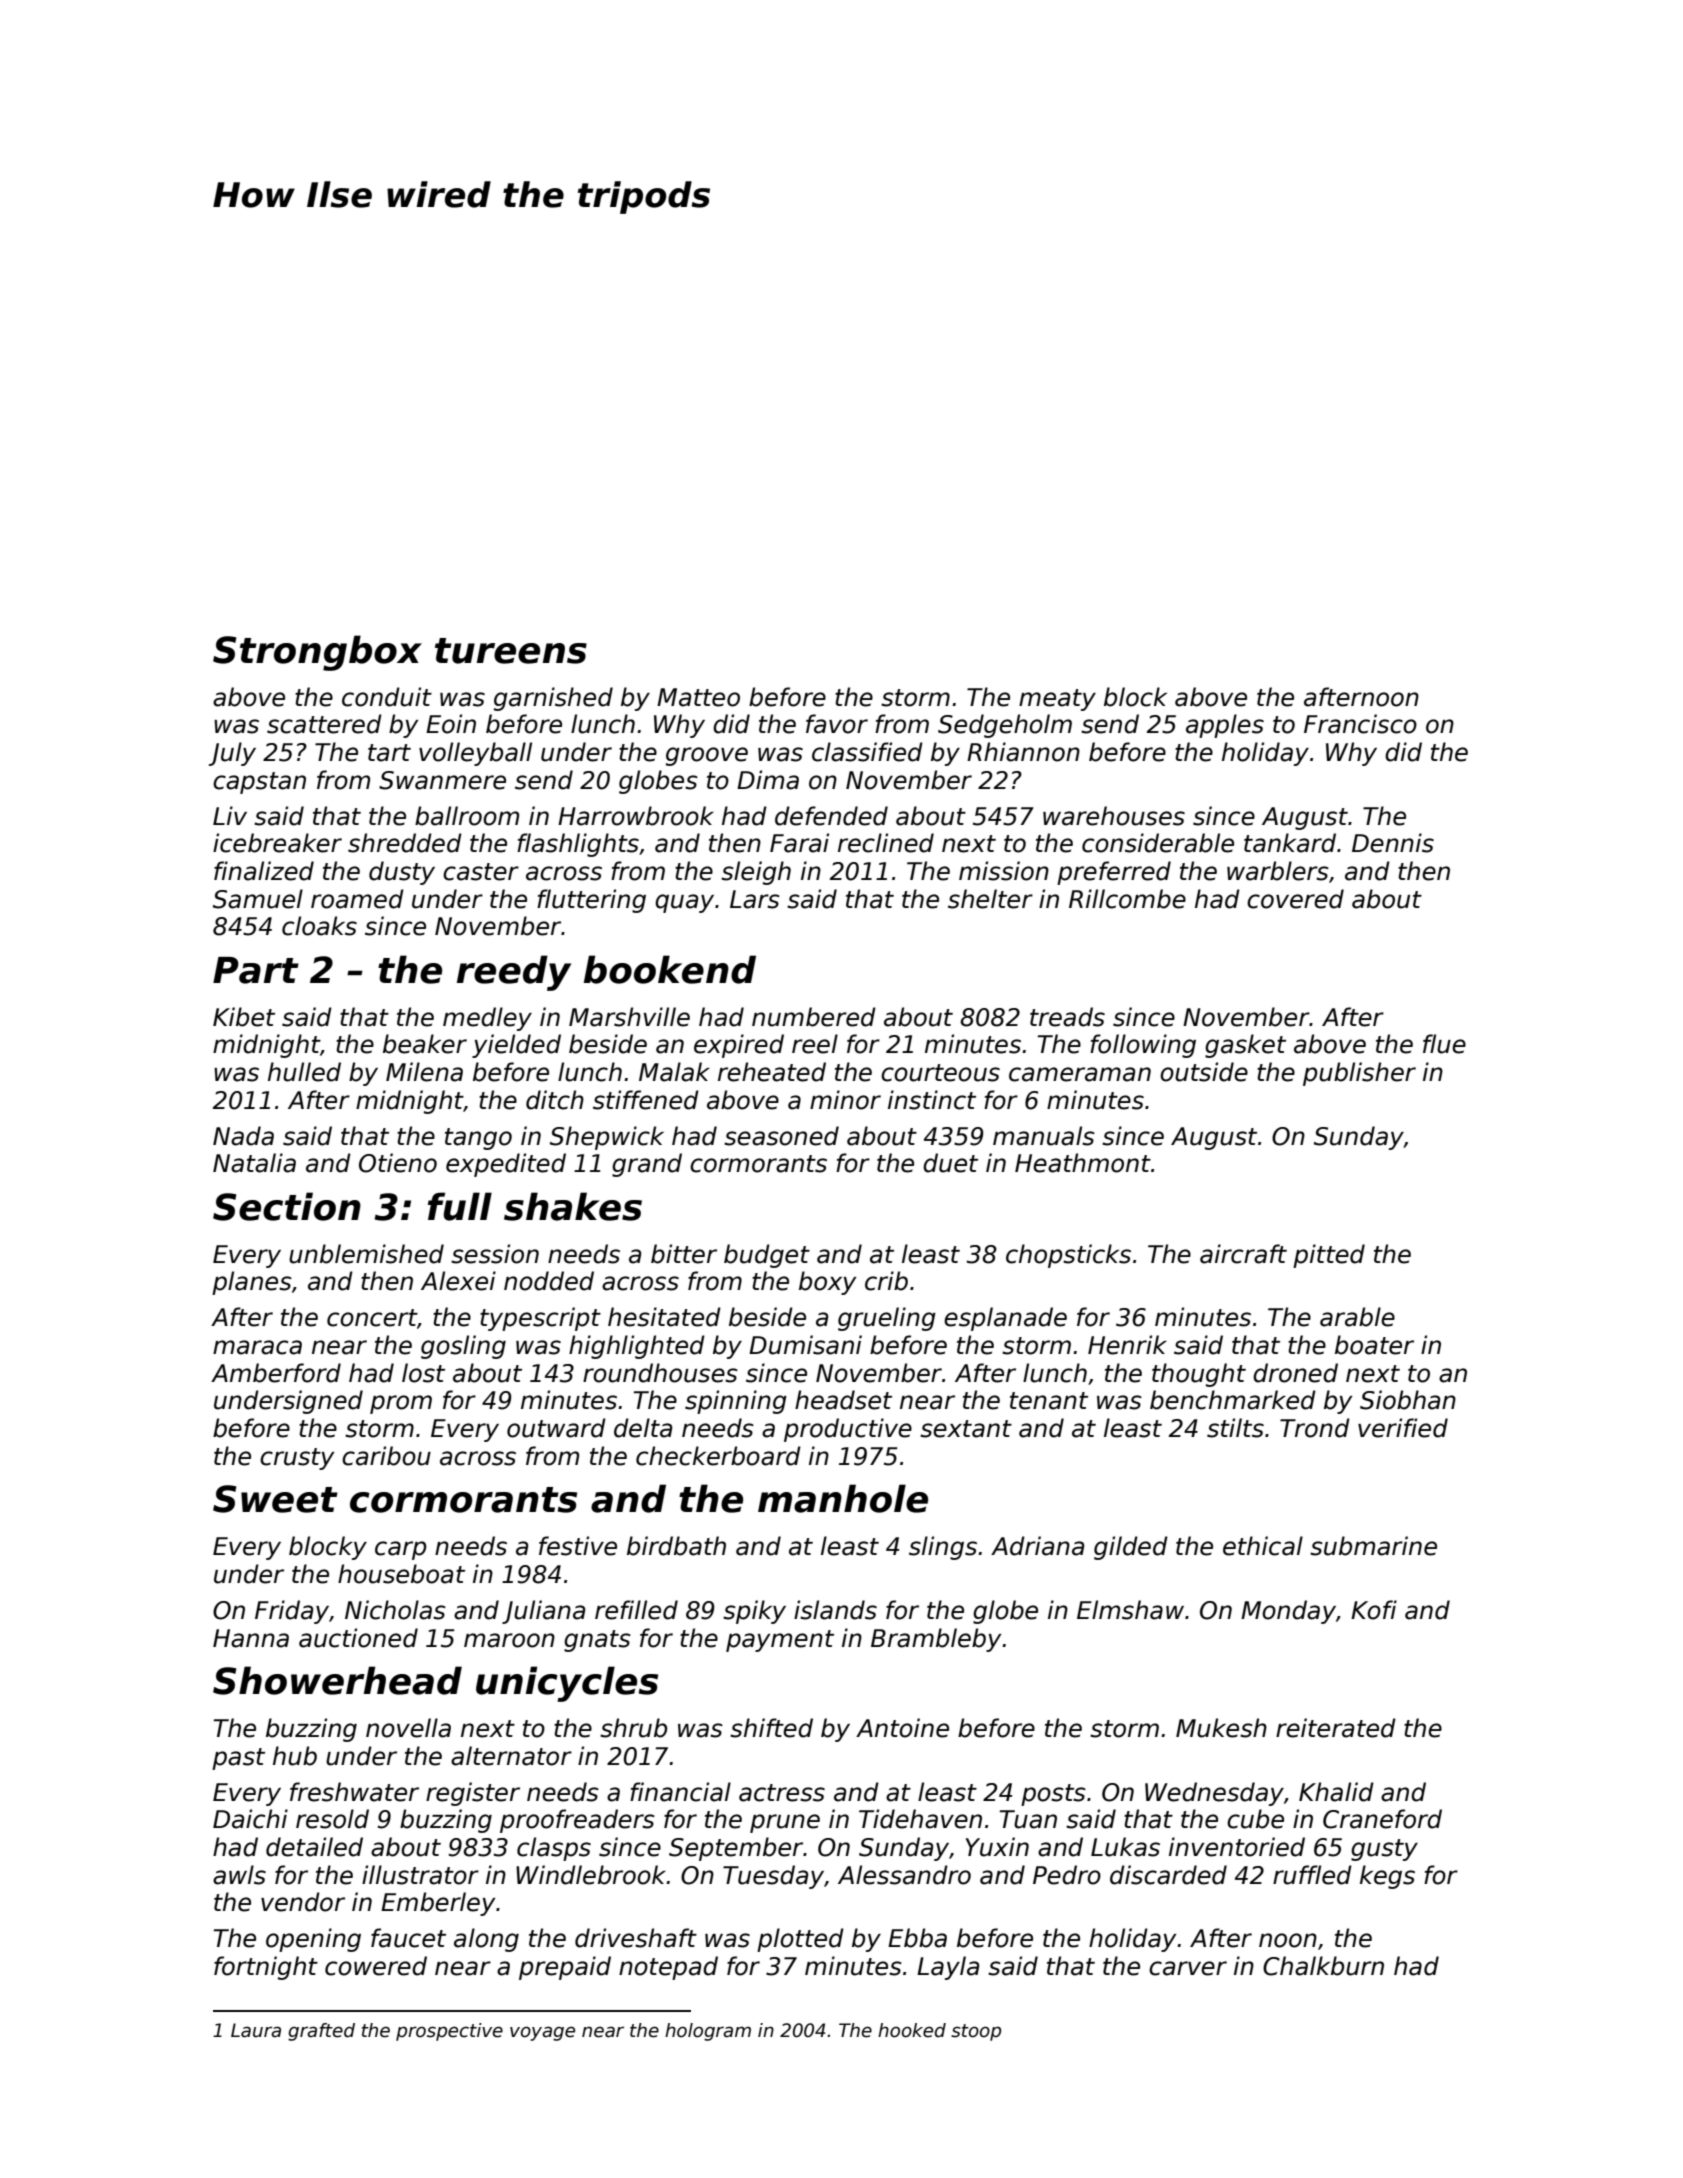 The height and width of the page is (2178, 1683). I want to click on Laura, so click(256, 2030).
